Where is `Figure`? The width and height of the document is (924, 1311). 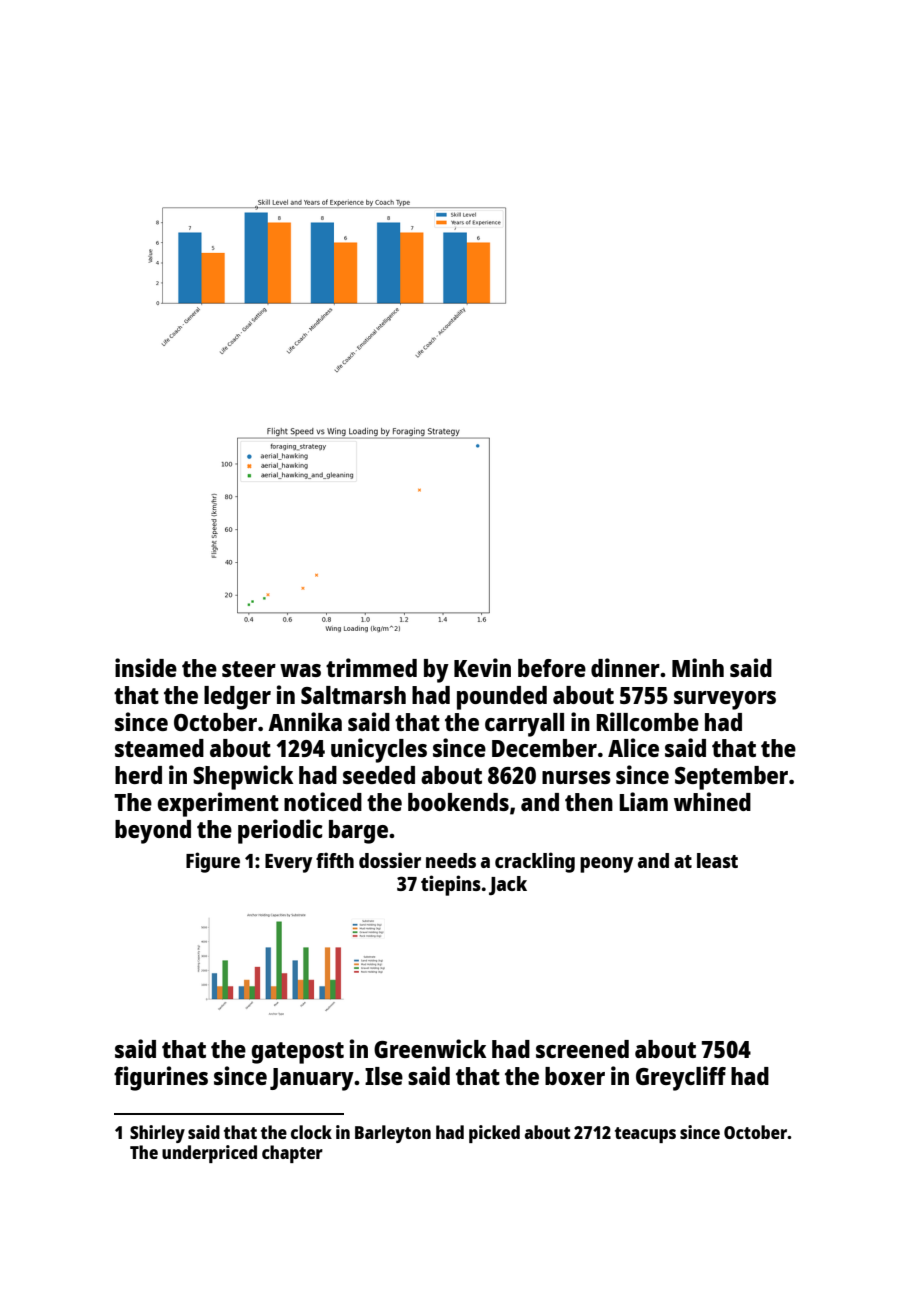 Figure is located at coordinates (213, 862).
